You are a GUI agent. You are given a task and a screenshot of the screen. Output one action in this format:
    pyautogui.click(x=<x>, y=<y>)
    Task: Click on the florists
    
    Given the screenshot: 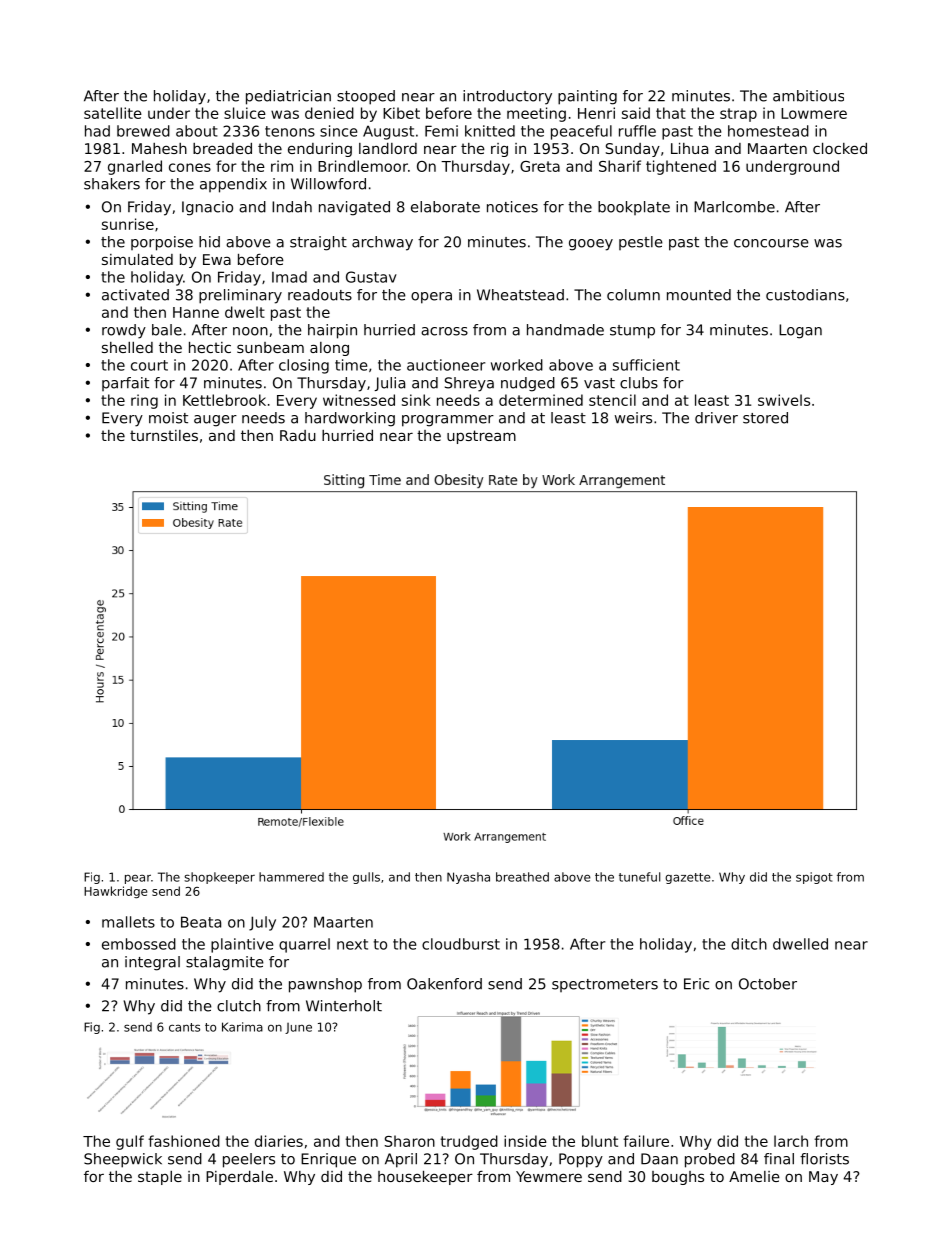 What is the action you would take?
    pyautogui.click(x=824, y=1159)
